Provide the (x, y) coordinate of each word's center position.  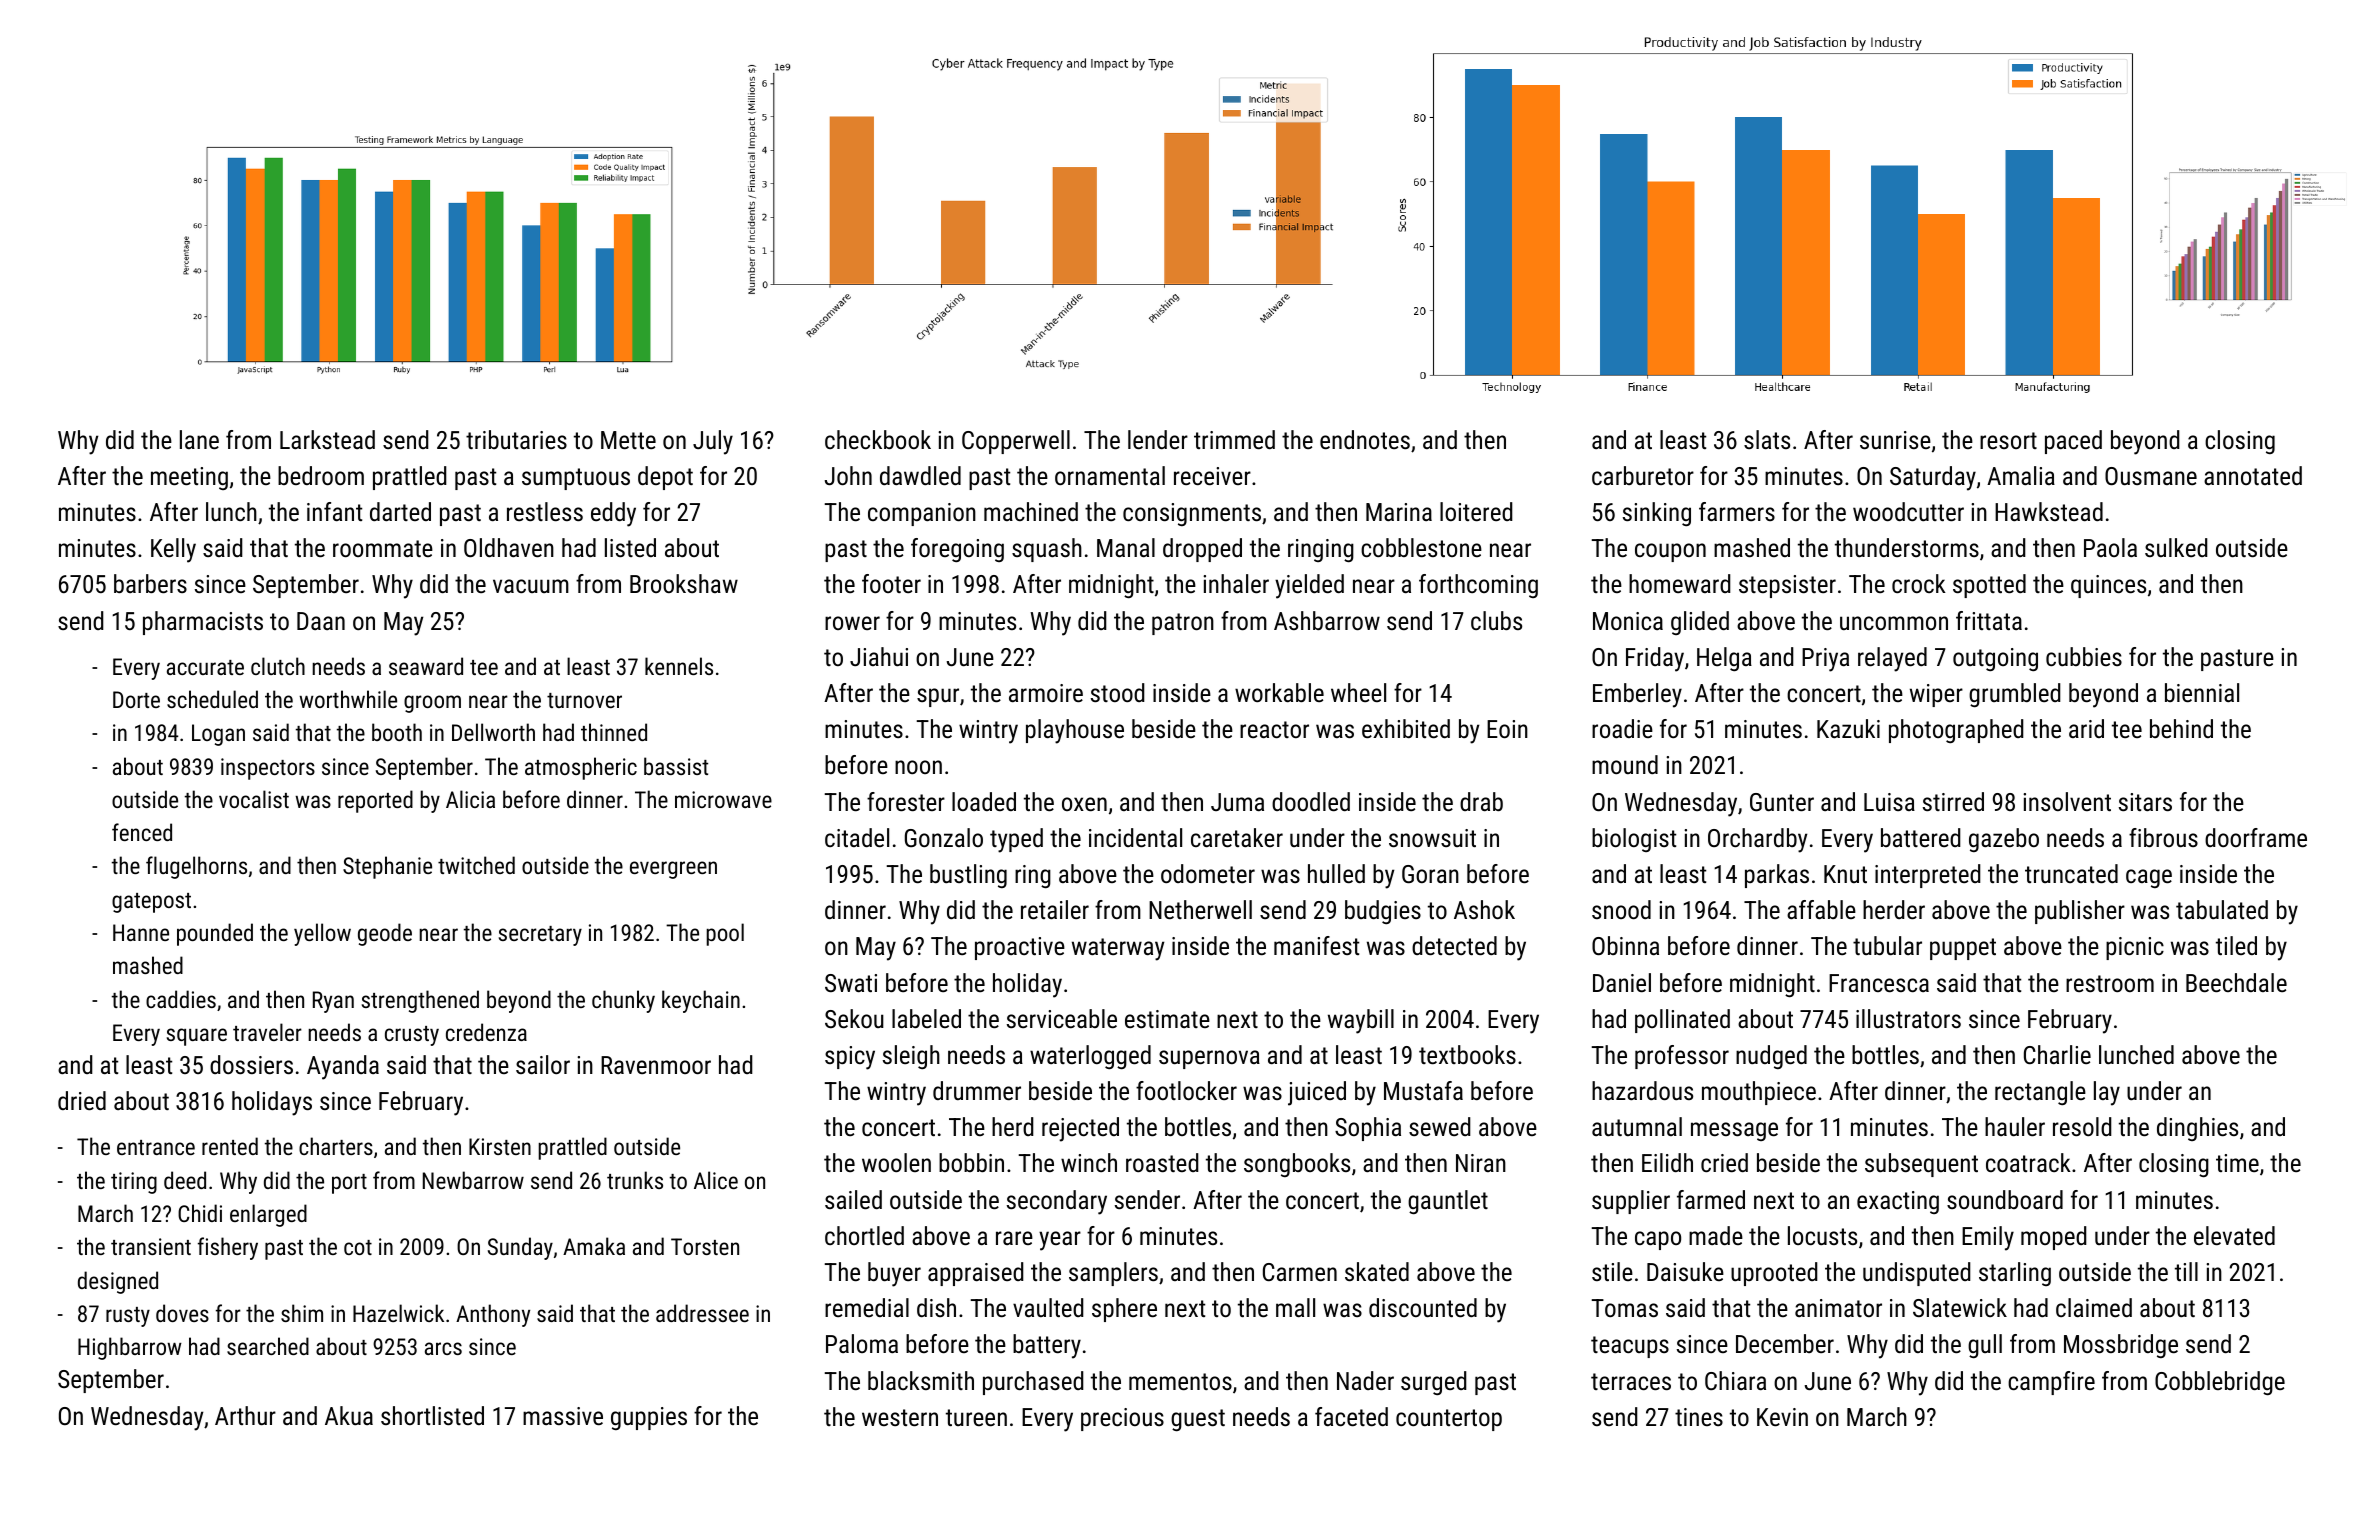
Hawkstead (2049, 511)
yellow (322, 934)
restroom (2110, 983)
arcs (443, 1348)
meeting (189, 478)
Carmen (1300, 1272)
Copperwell (1016, 442)
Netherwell (1200, 909)
